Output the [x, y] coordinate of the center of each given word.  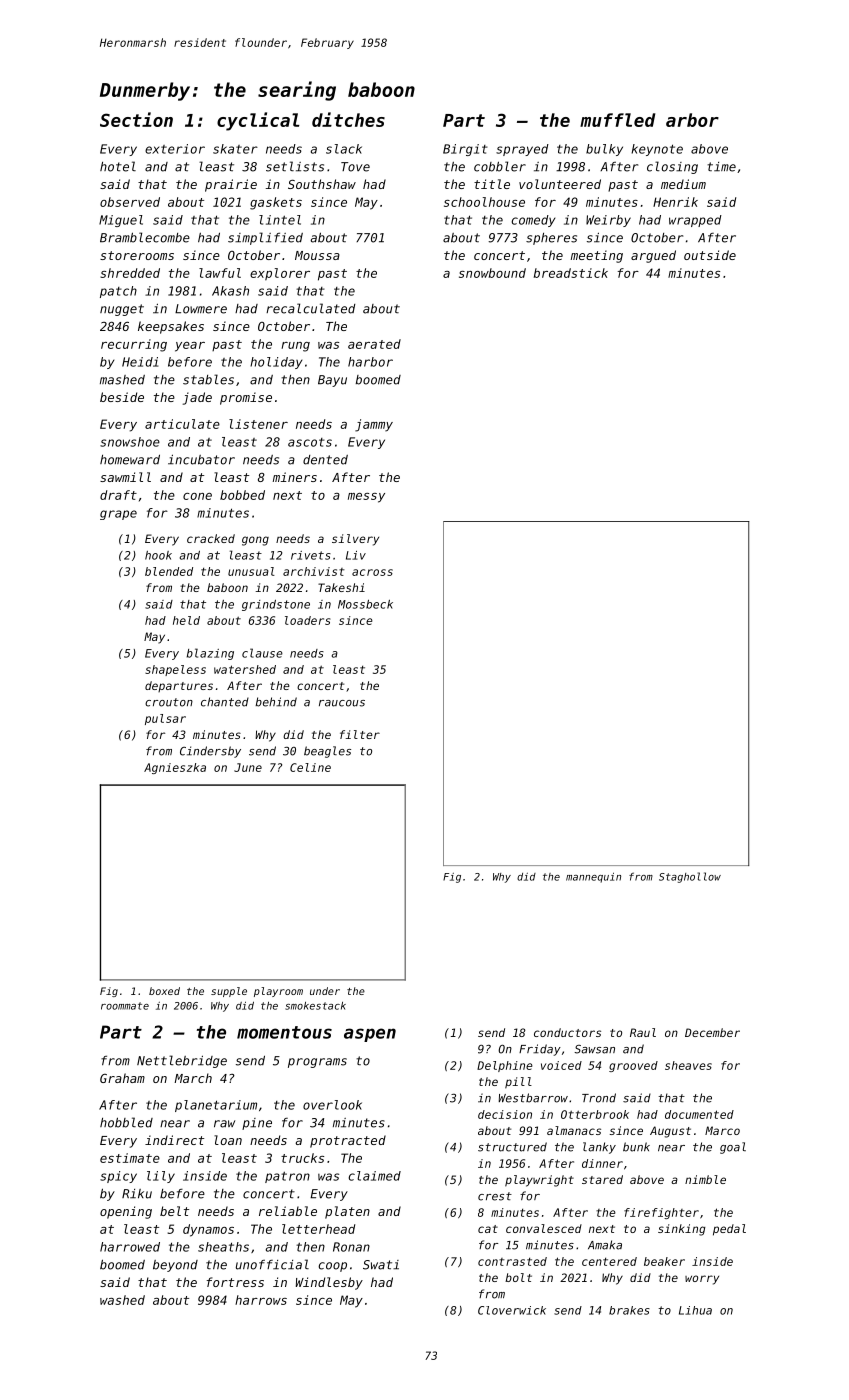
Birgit [465, 150]
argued [653, 256]
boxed [164, 991]
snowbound [492, 273]
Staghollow [690, 877]
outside [710, 255]
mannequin [593, 878]
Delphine [505, 1066]
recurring [134, 345]
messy [366, 498]
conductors [567, 1032]
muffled [617, 120]
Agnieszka [175, 768]
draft [118, 495]
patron [287, 1177]
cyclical [258, 121]
